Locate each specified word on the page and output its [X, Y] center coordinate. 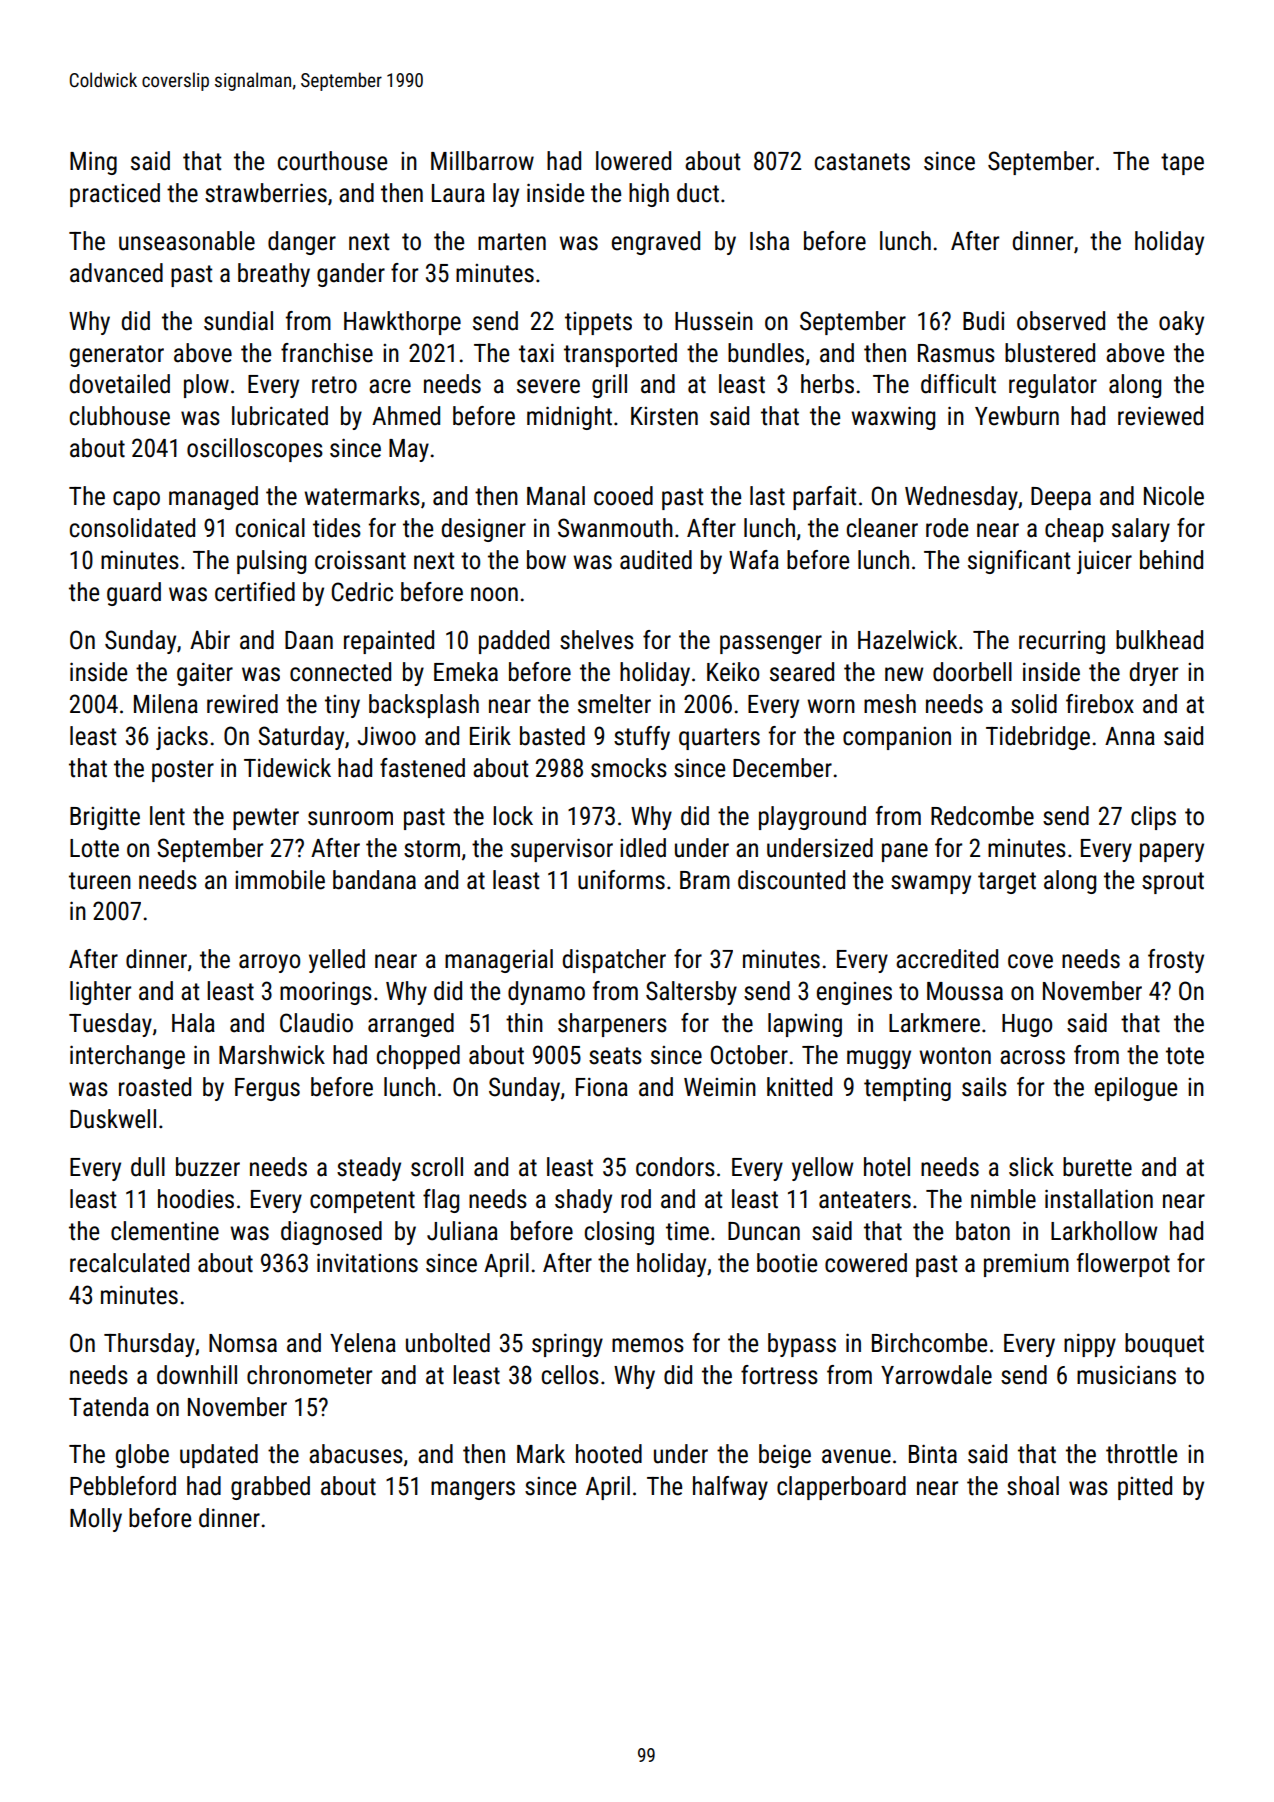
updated [219, 1456]
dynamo [546, 993]
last [767, 496]
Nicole [1174, 496]
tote [1185, 1056]
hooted [609, 1454]
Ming [93, 163]
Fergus [267, 1089]
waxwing [893, 418]
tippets [598, 323]
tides [337, 528]
